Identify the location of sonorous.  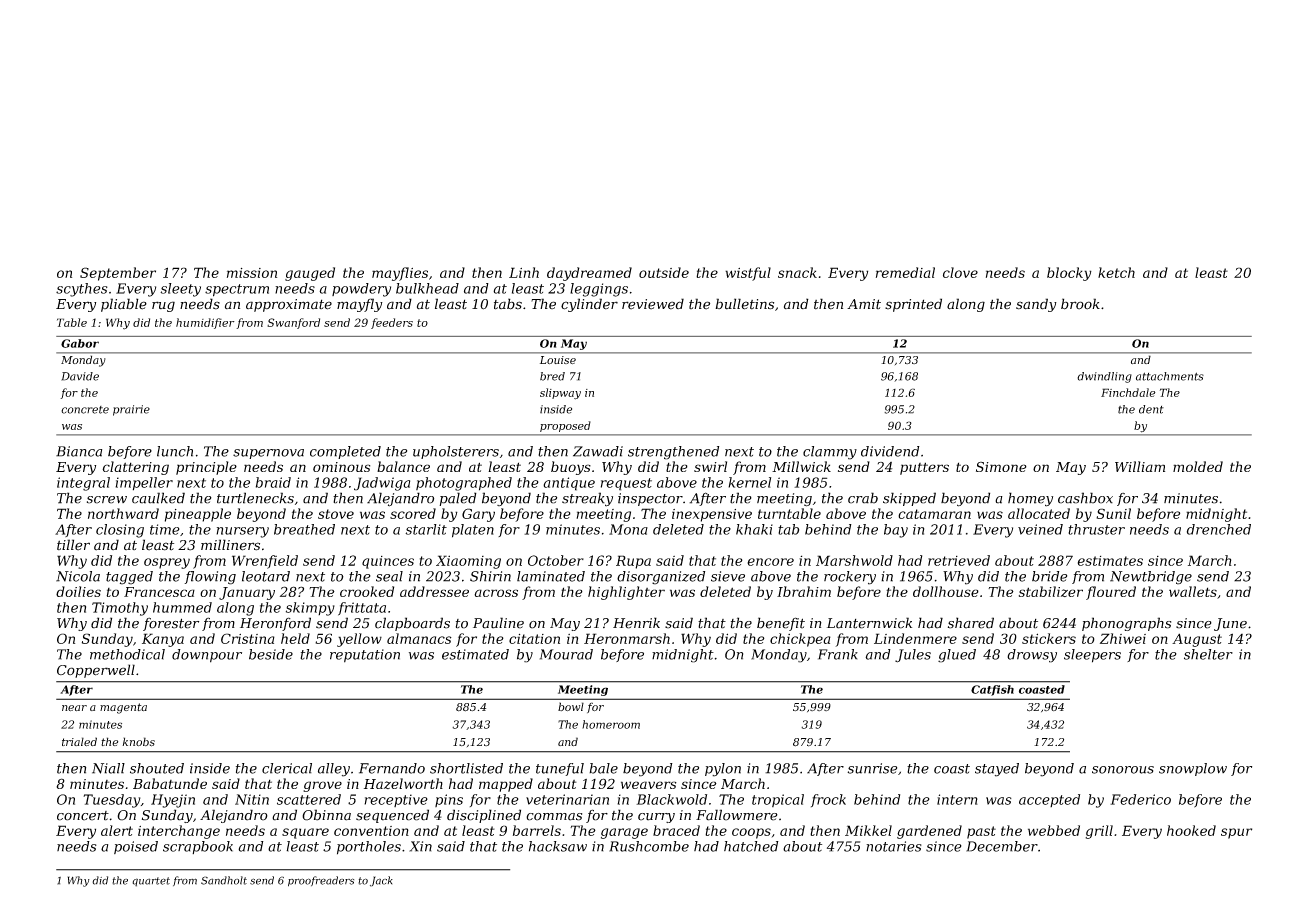
(1123, 770).
